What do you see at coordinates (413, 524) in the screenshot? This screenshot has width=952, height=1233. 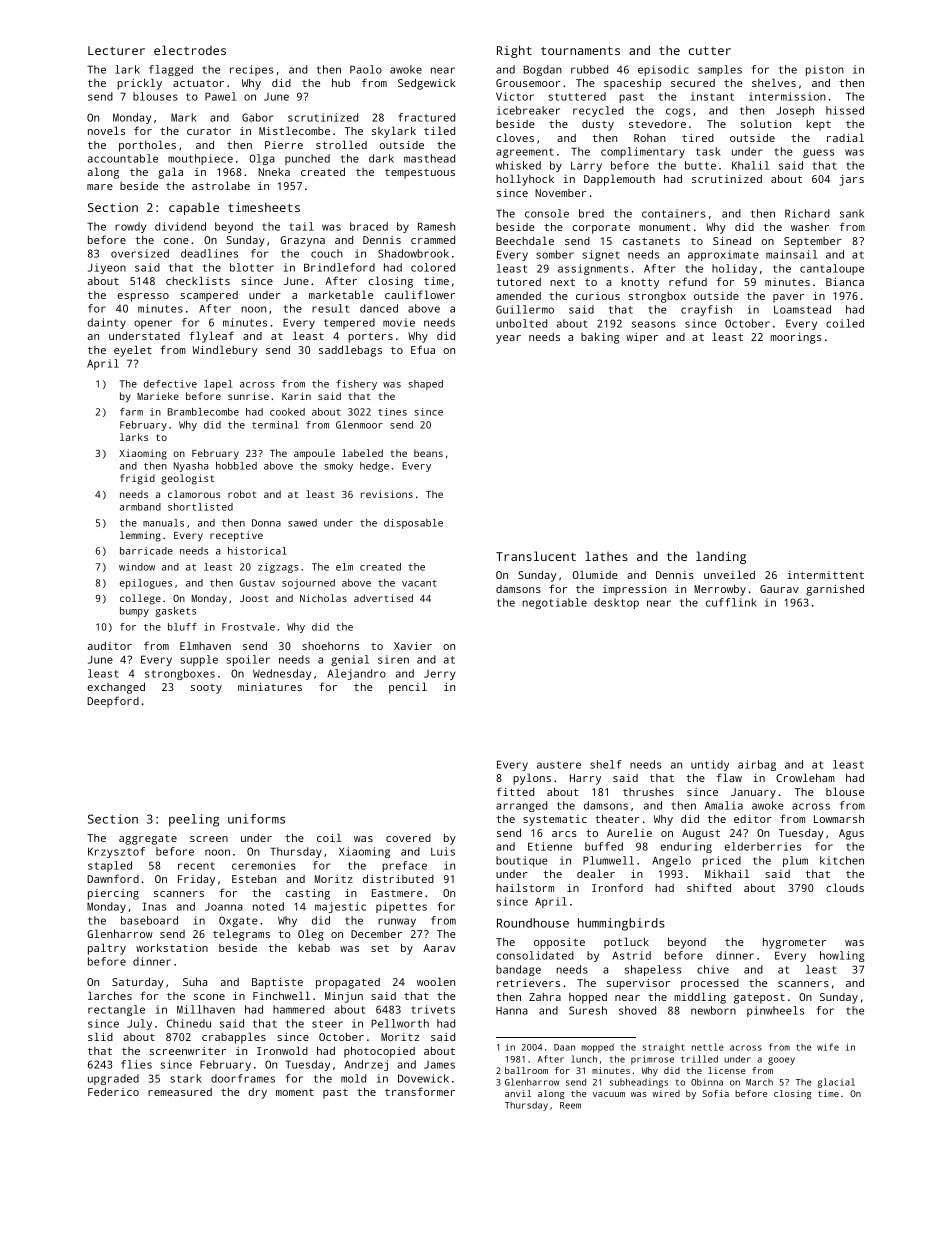 I see `disposable` at bounding box center [413, 524].
